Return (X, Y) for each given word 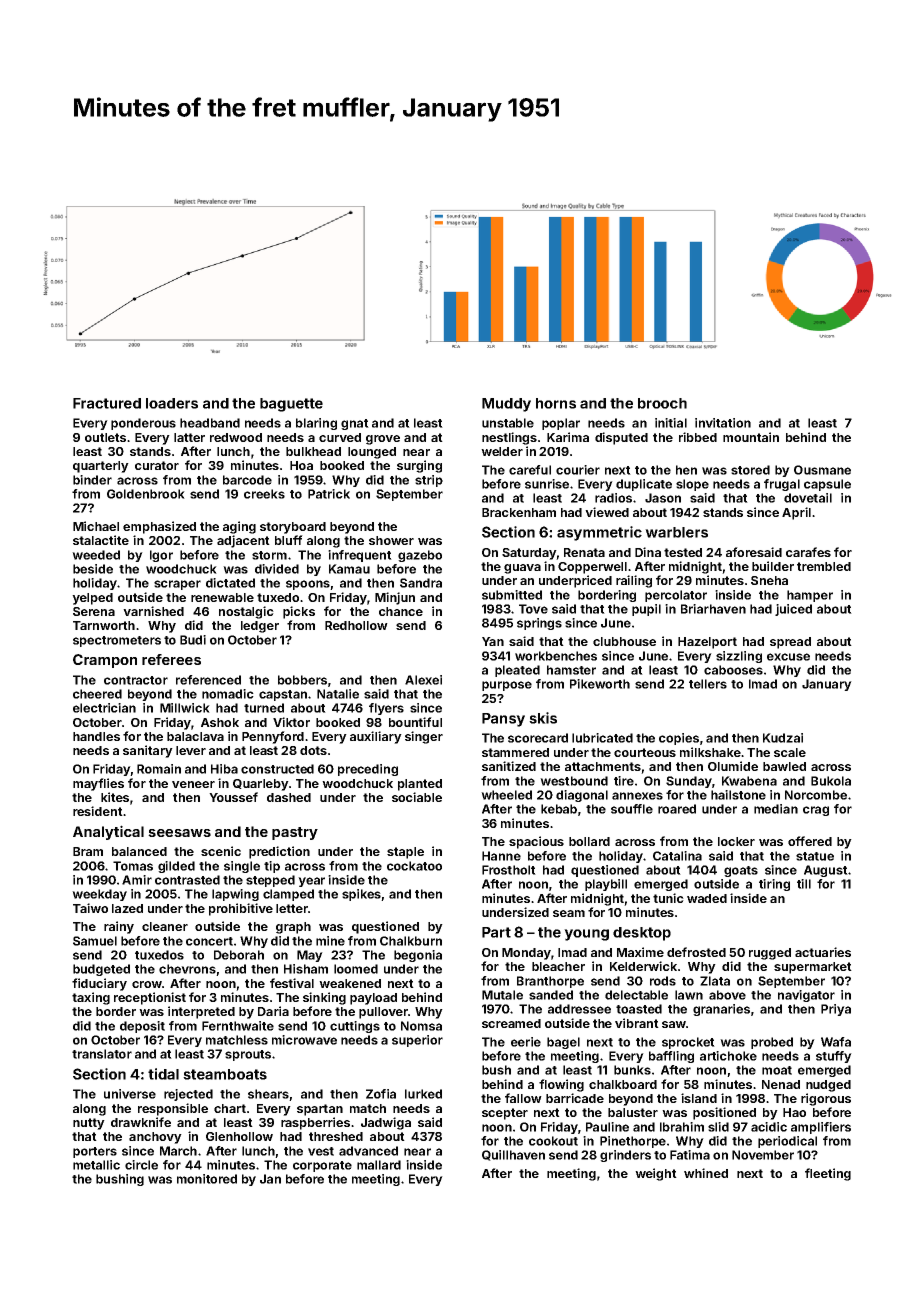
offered (810, 841)
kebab (559, 809)
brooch (662, 403)
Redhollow (356, 625)
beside (93, 569)
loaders (172, 403)
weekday (99, 895)
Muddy (506, 405)
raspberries (315, 1123)
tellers (708, 684)
